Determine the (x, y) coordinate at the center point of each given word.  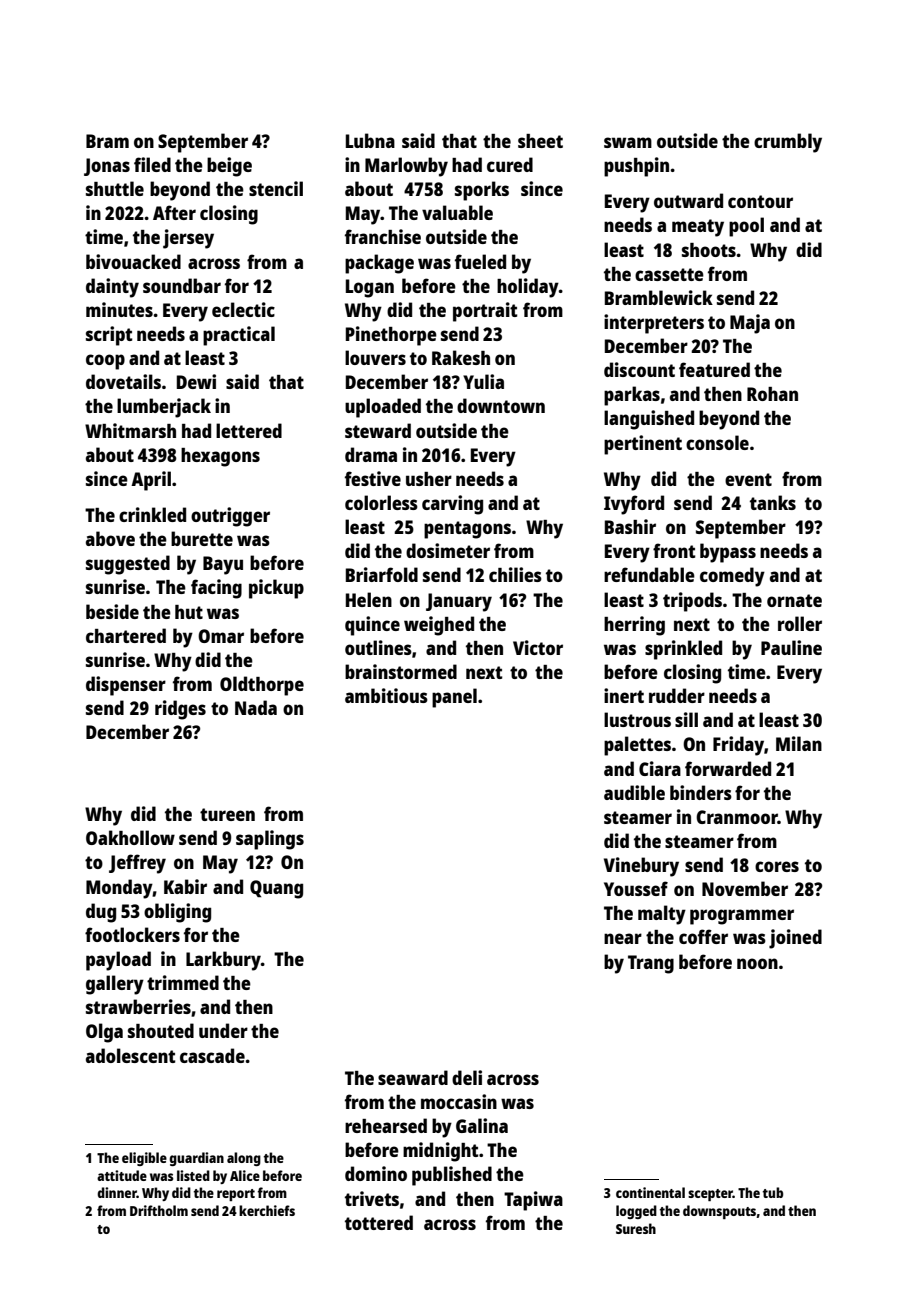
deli (467, 1077)
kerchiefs (267, 1210)
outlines (378, 647)
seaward (413, 1077)
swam (628, 142)
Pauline (791, 647)
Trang (651, 964)
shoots (709, 250)
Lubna (370, 140)
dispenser (126, 686)
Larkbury (223, 961)
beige (229, 167)
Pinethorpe (391, 336)
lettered (249, 430)
